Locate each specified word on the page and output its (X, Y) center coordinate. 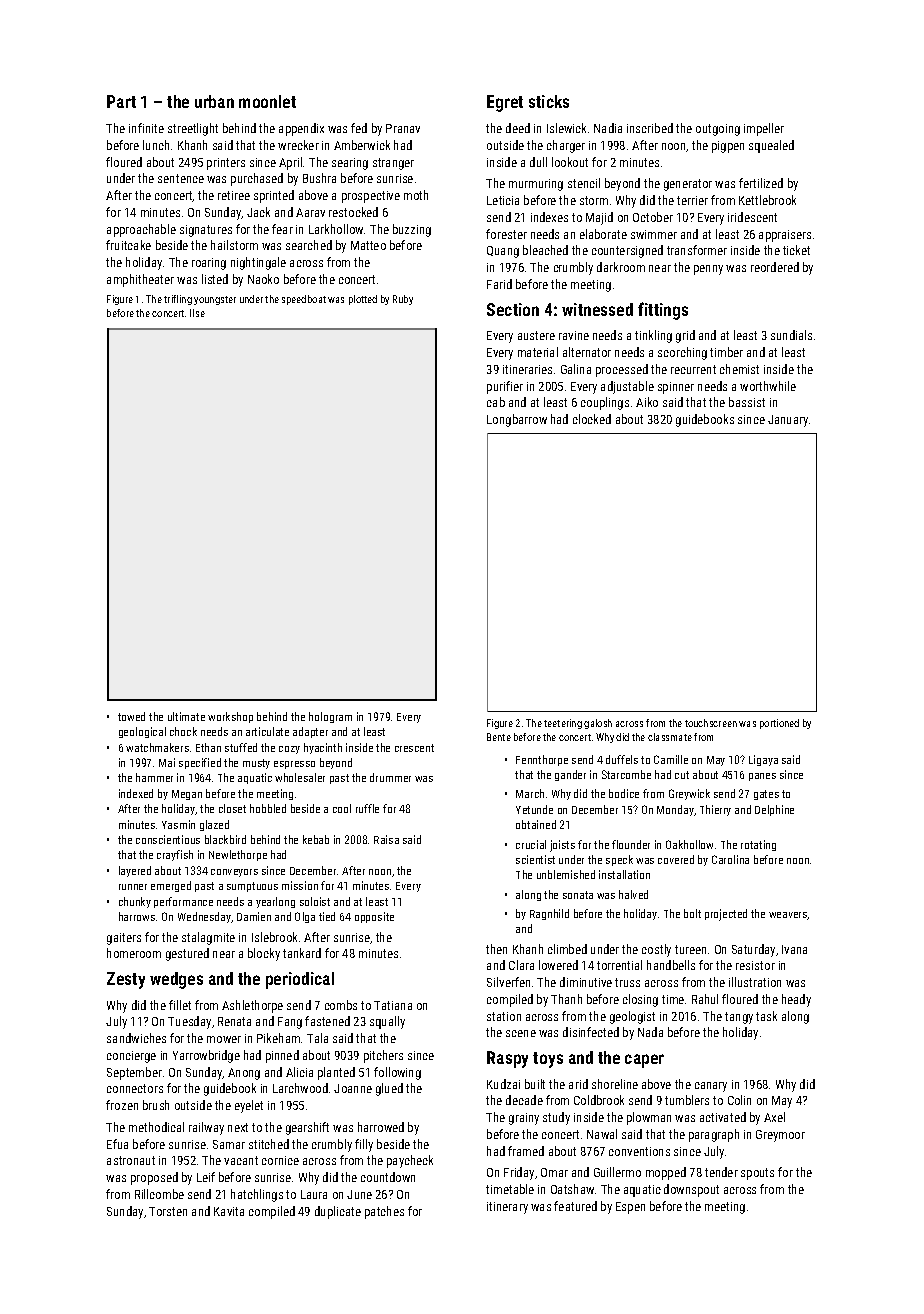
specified (200, 763)
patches (384, 1212)
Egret (505, 103)
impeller (764, 129)
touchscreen (711, 723)
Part (121, 101)
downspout (691, 1190)
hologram (330, 717)
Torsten (168, 1211)
